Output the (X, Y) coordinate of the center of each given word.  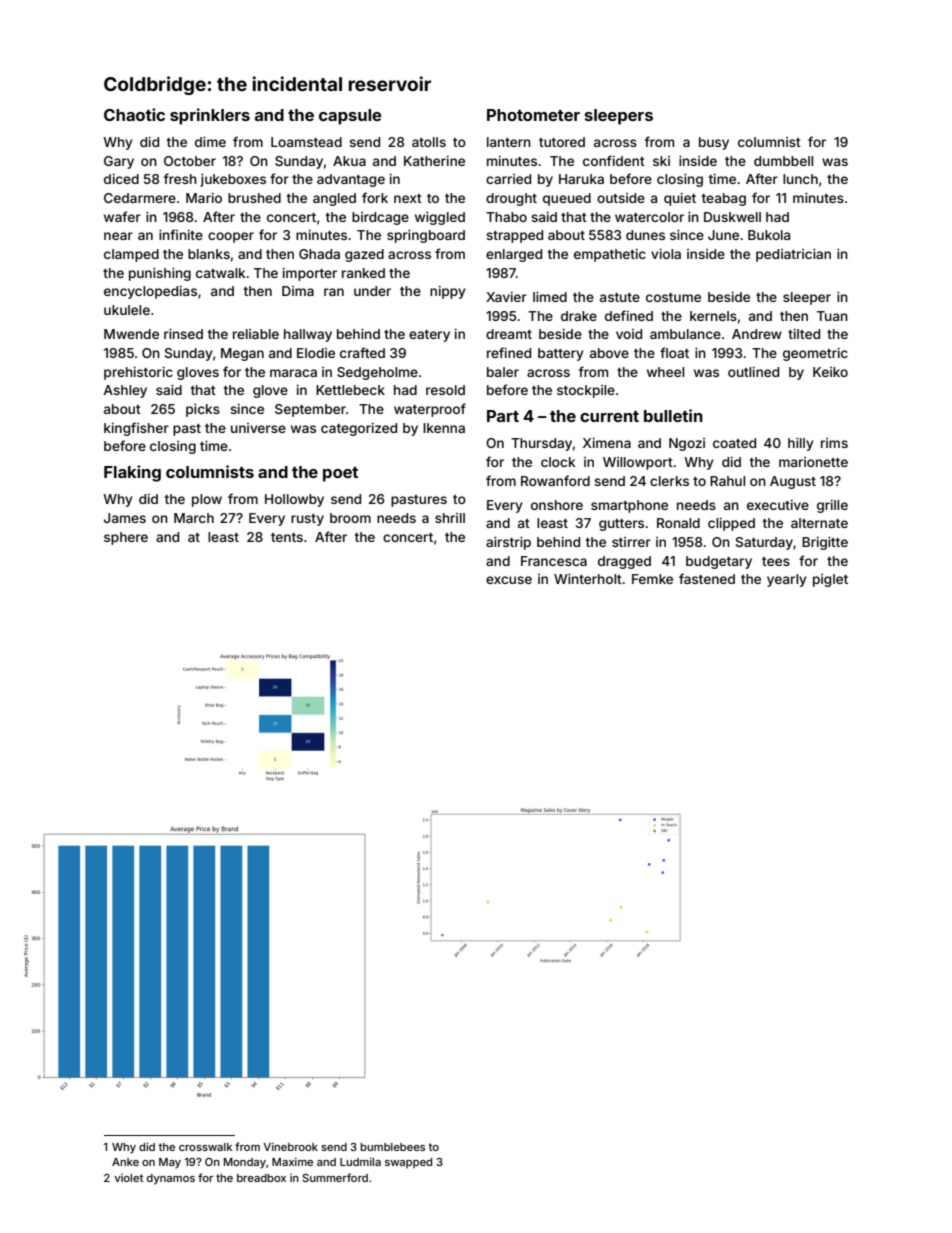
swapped (408, 1163)
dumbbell (783, 161)
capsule (350, 117)
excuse (509, 580)
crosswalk (205, 1147)
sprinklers (210, 116)
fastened (707, 578)
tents (287, 537)
